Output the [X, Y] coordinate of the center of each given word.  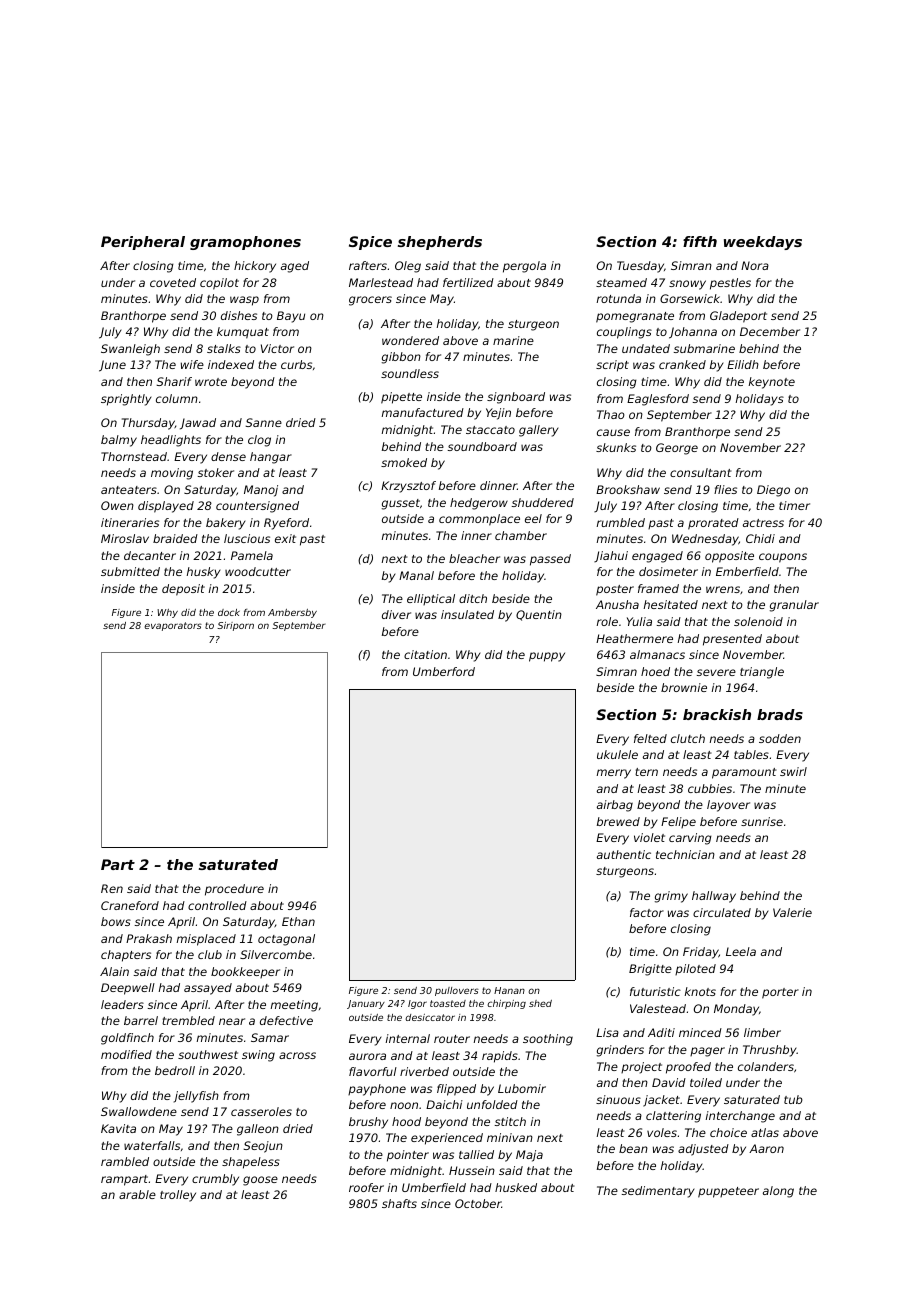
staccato [490, 430]
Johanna [693, 333]
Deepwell [128, 989]
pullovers [457, 991]
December [770, 331]
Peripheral [143, 243]
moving [172, 474]
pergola [524, 267]
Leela [741, 951]
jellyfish [196, 1097]
